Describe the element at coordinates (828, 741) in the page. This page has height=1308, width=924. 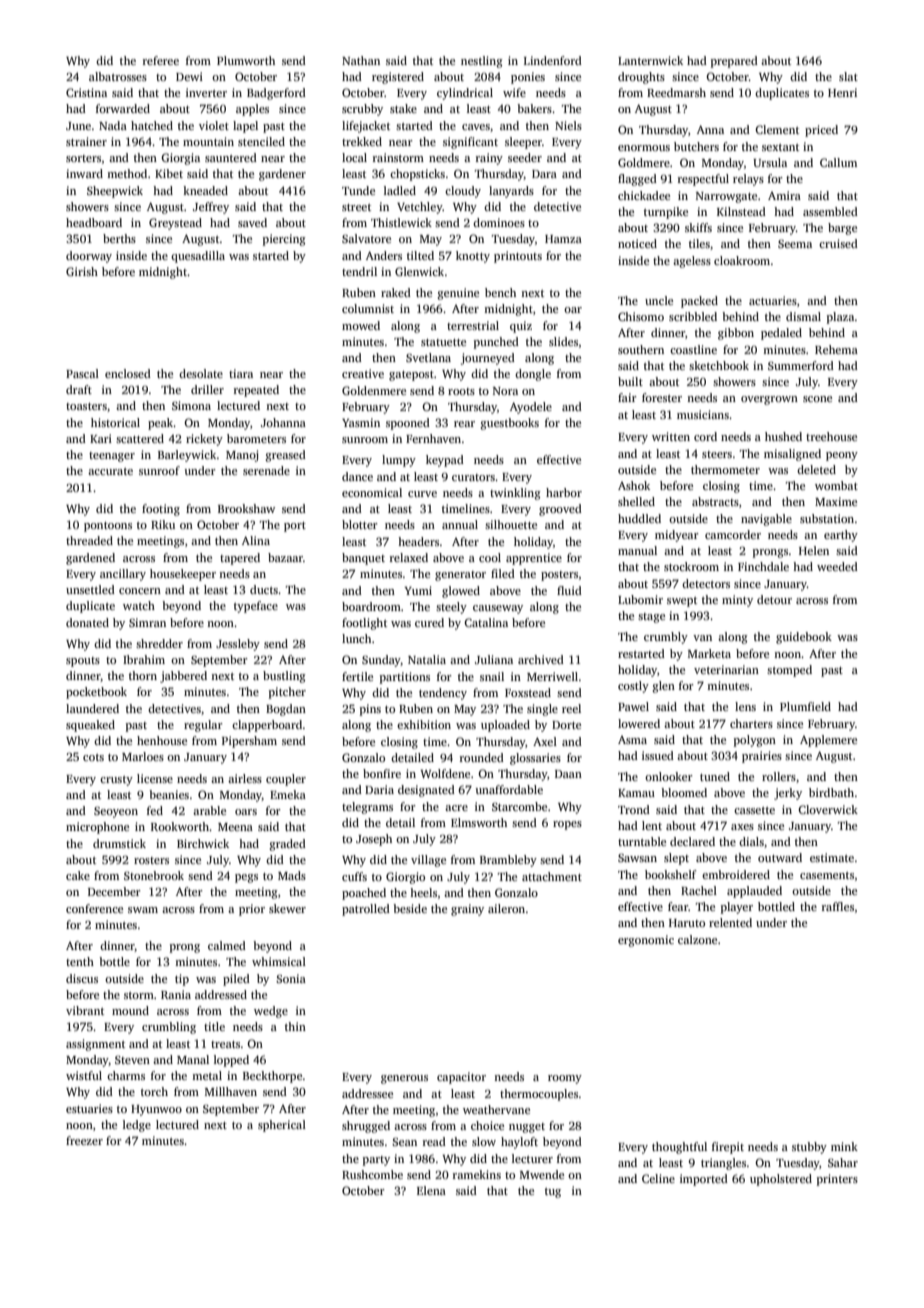
I see `Applemere` at that location.
